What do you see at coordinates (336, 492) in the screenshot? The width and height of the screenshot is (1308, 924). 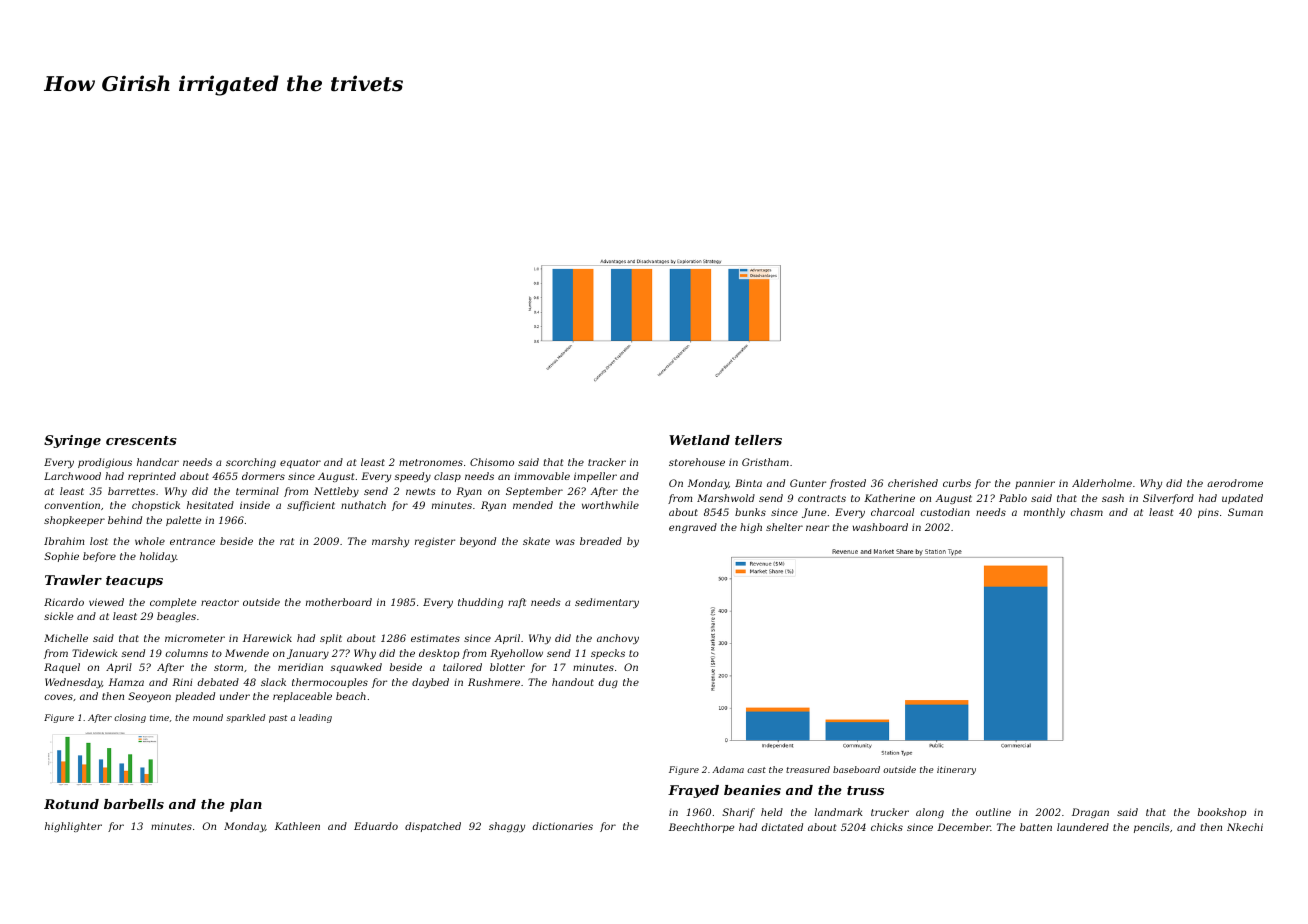 I see `Nettleby` at bounding box center [336, 492].
